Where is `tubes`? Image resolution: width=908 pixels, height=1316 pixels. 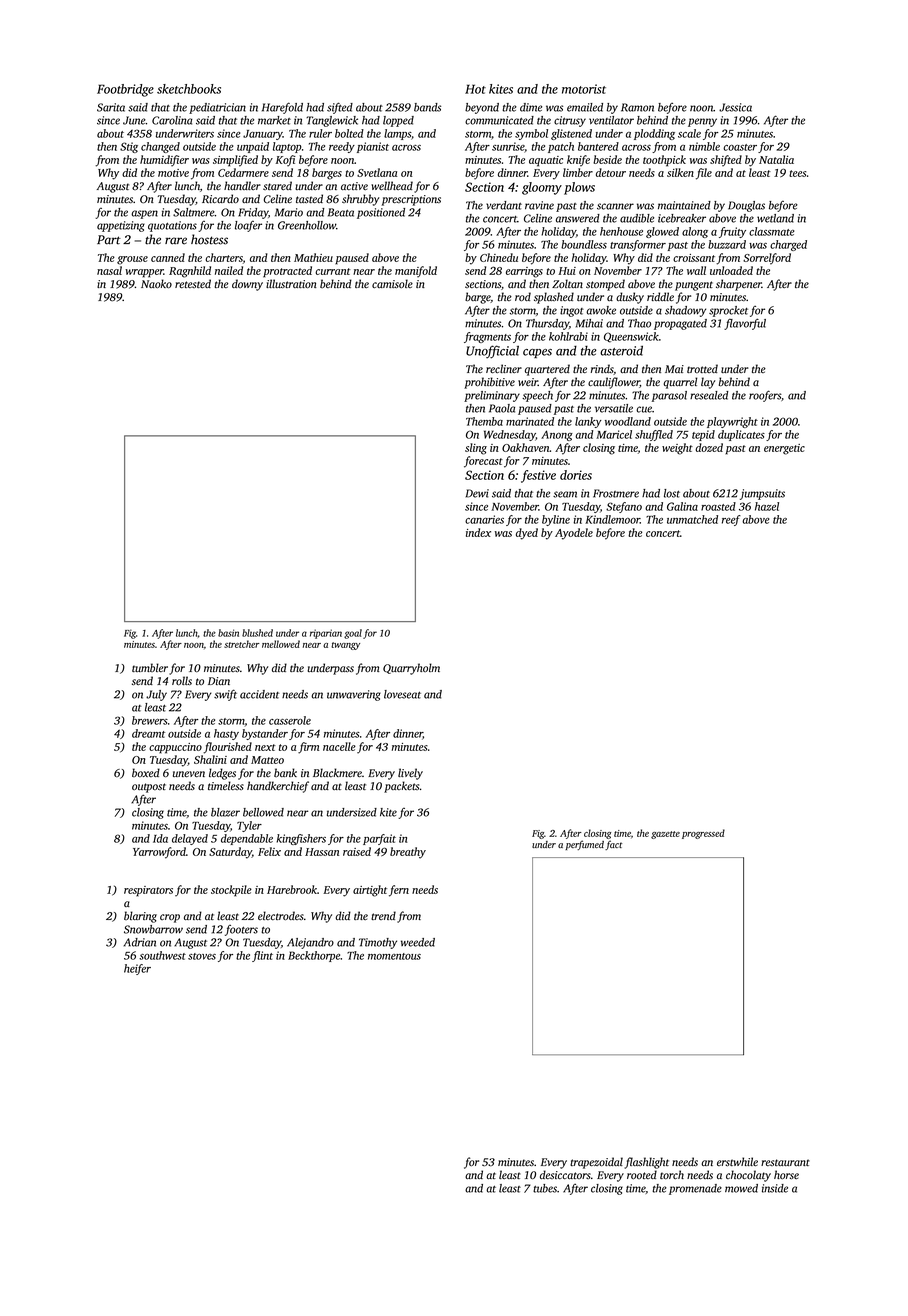
tubes is located at coordinates (545, 1188).
